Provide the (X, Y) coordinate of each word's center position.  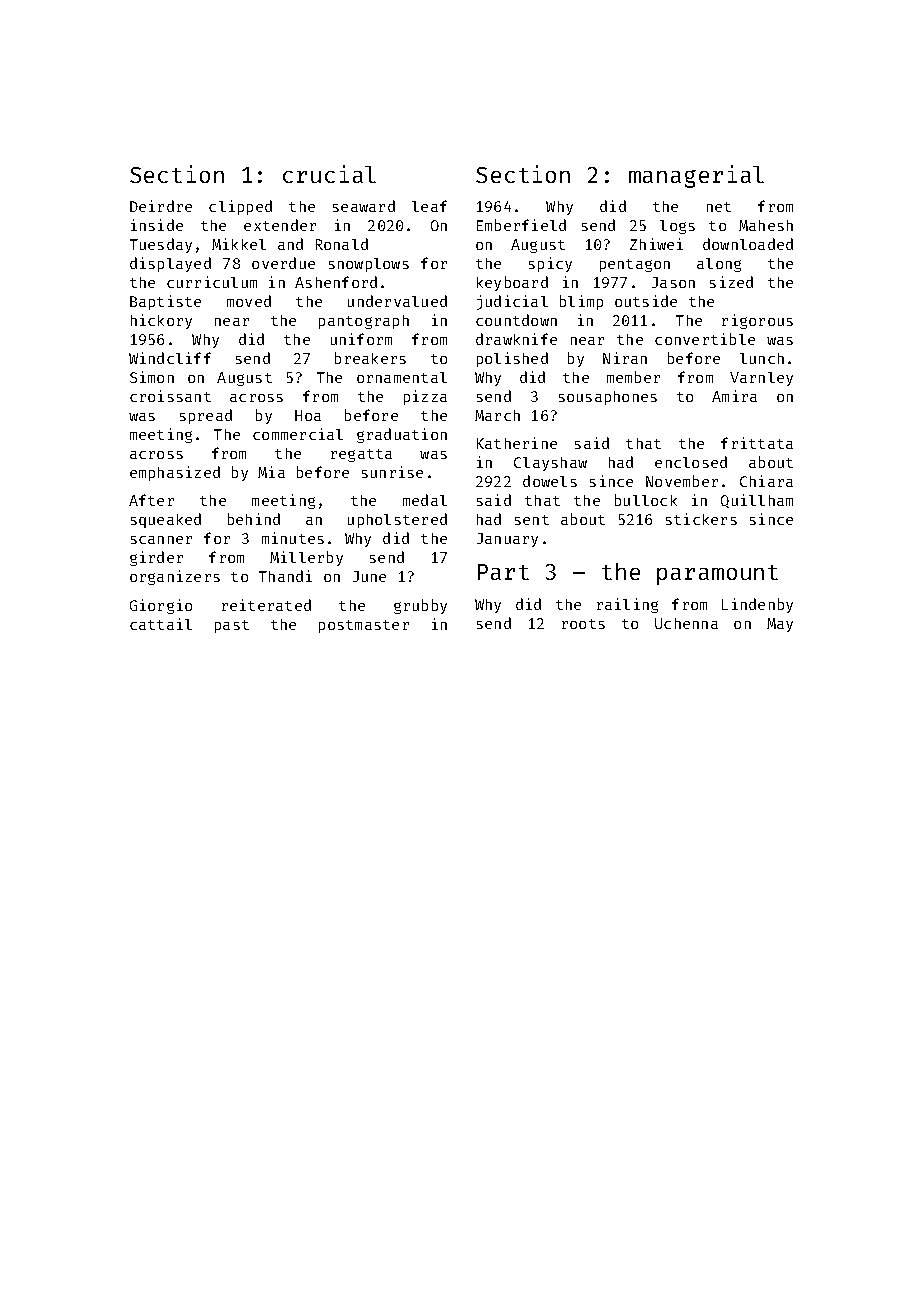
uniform (361, 339)
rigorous (757, 321)
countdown (516, 320)
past (232, 626)
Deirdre (161, 206)
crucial (329, 174)
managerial (696, 176)
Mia (271, 472)
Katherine (517, 443)
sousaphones (608, 398)
